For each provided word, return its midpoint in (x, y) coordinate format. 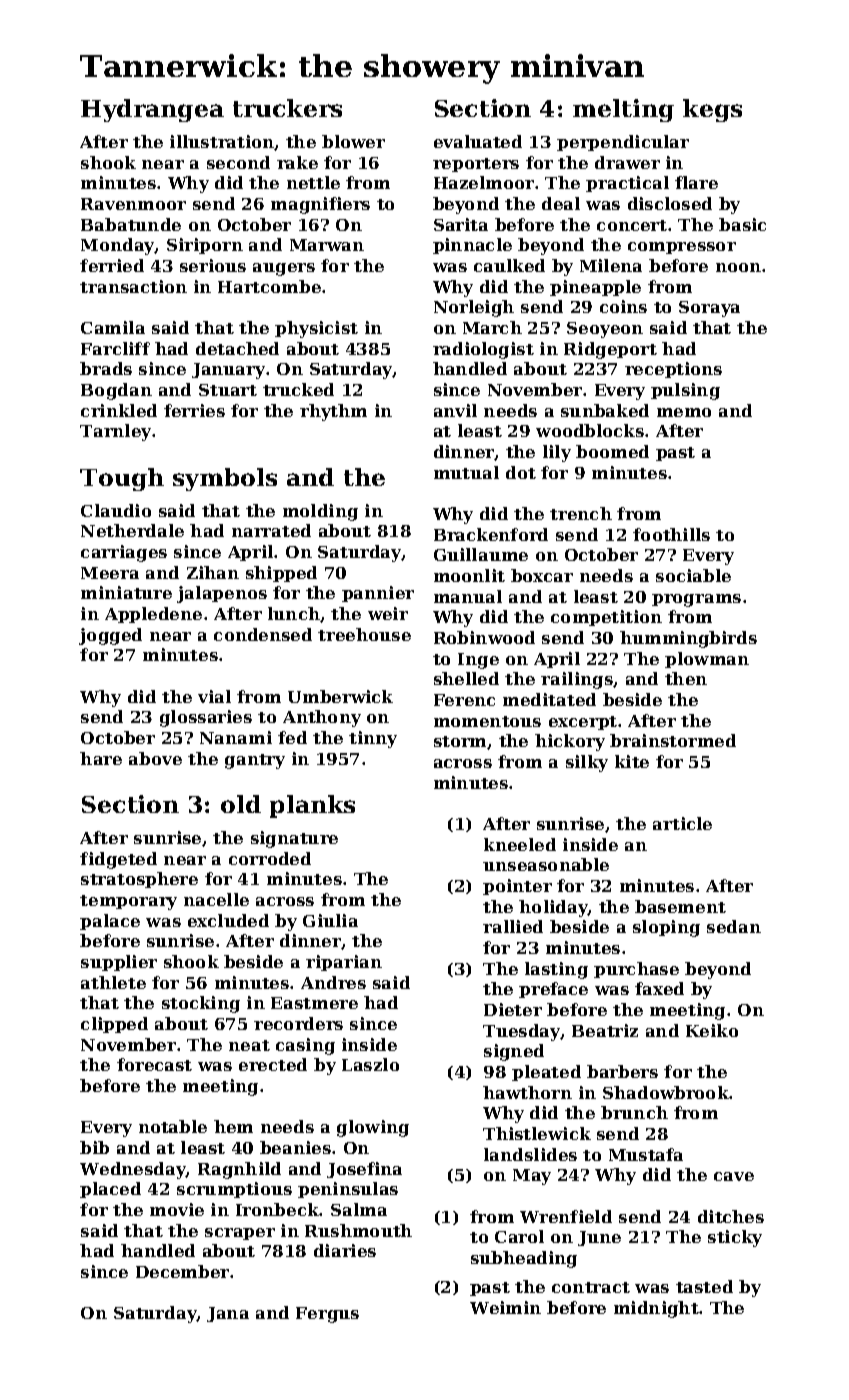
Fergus (327, 1315)
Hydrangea (152, 110)
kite (632, 761)
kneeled (520, 844)
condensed (263, 634)
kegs (712, 110)
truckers (287, 108)
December (182, 1271)
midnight (656, 1309)
